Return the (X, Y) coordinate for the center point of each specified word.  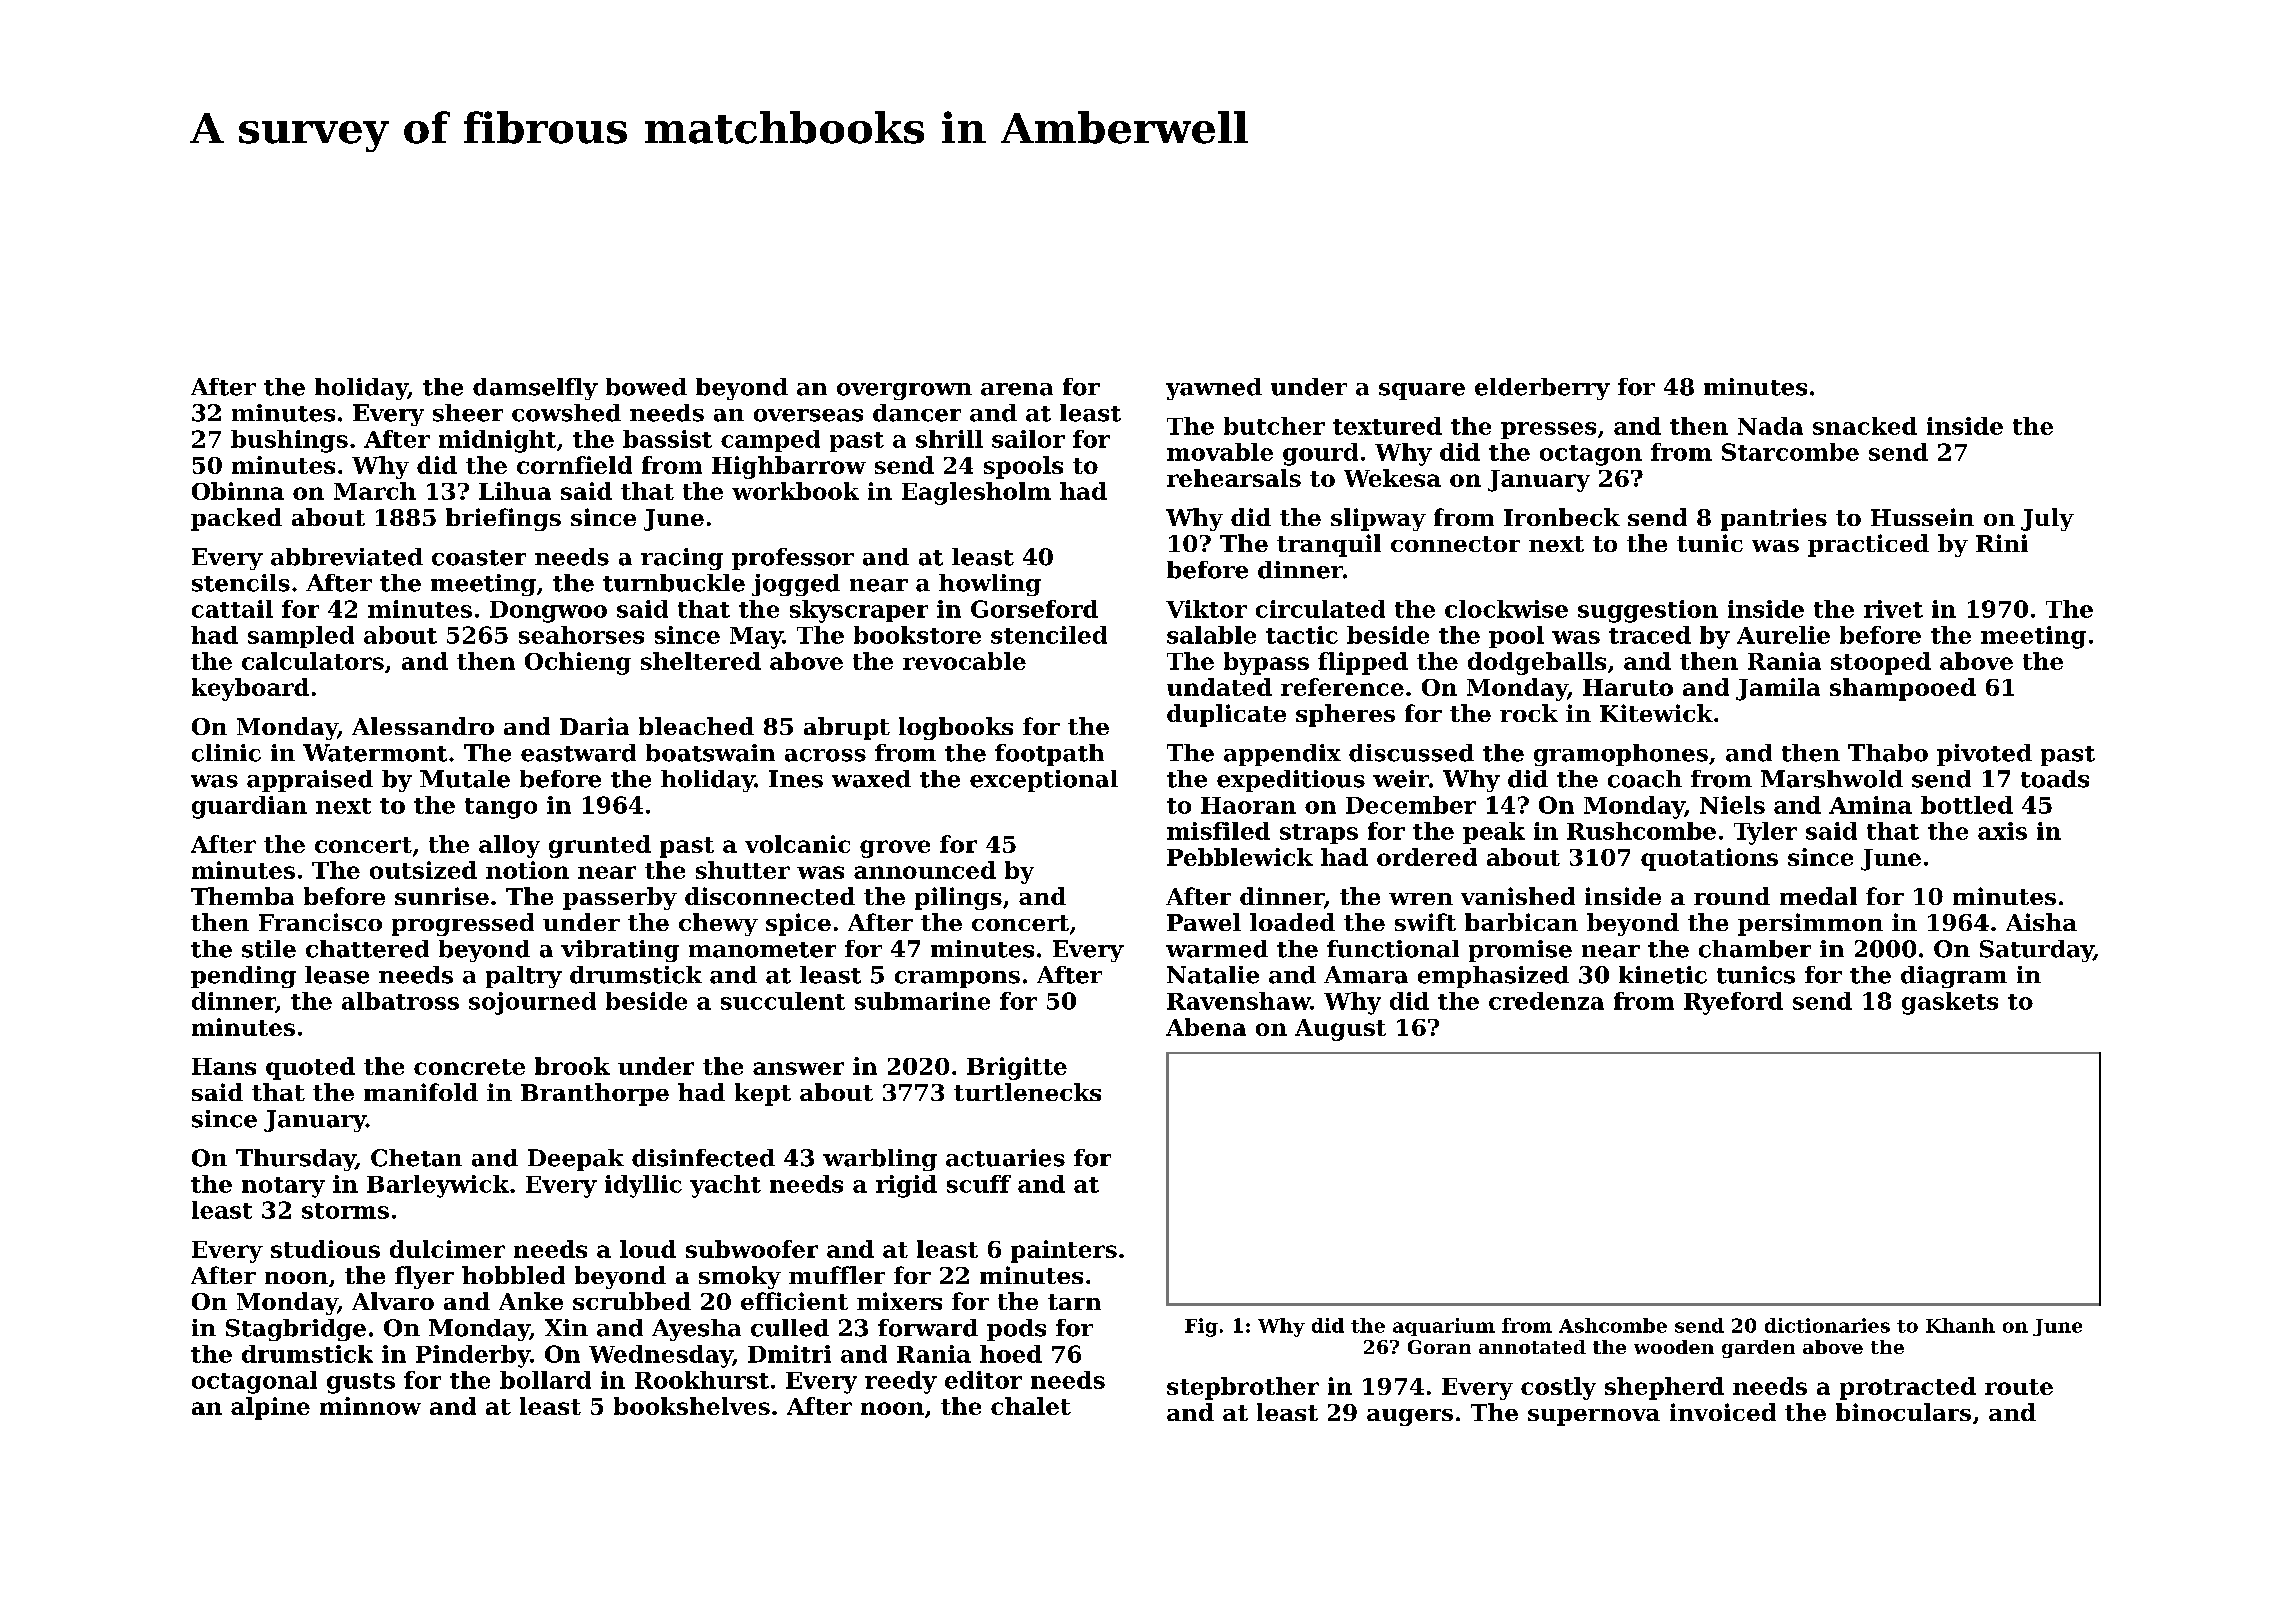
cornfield (574, 465)
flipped (1363, 663)
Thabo (1888, 753)
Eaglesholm (976, 493)
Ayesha (696, 1330)
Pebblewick (1240, 857)
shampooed (1903, 689)
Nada (1770, 426)
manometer (762, 950)
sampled (301, 637)
